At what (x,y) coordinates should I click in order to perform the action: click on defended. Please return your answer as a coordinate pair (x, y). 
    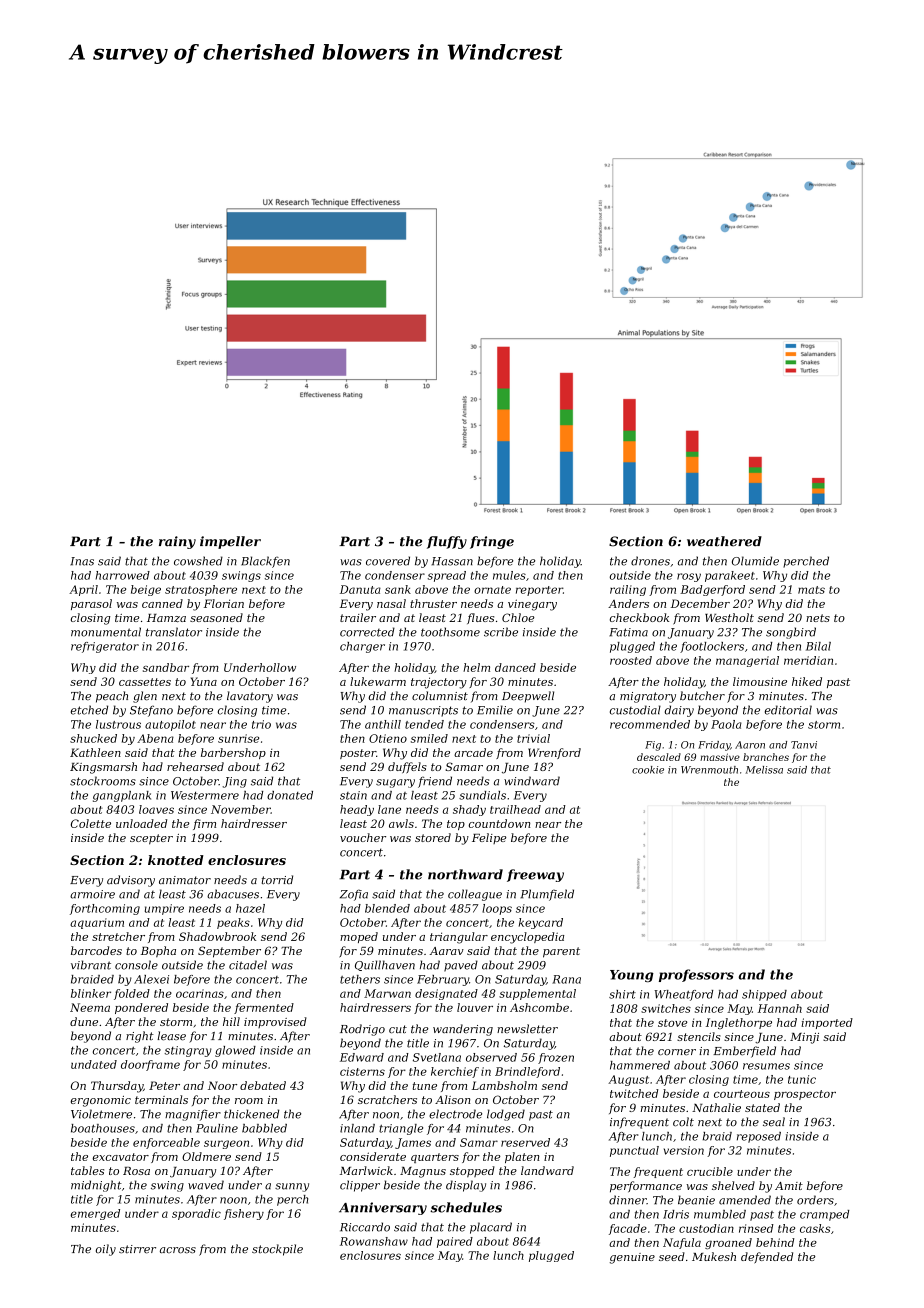
    Looking at the image, I should click on (767, 1258).
